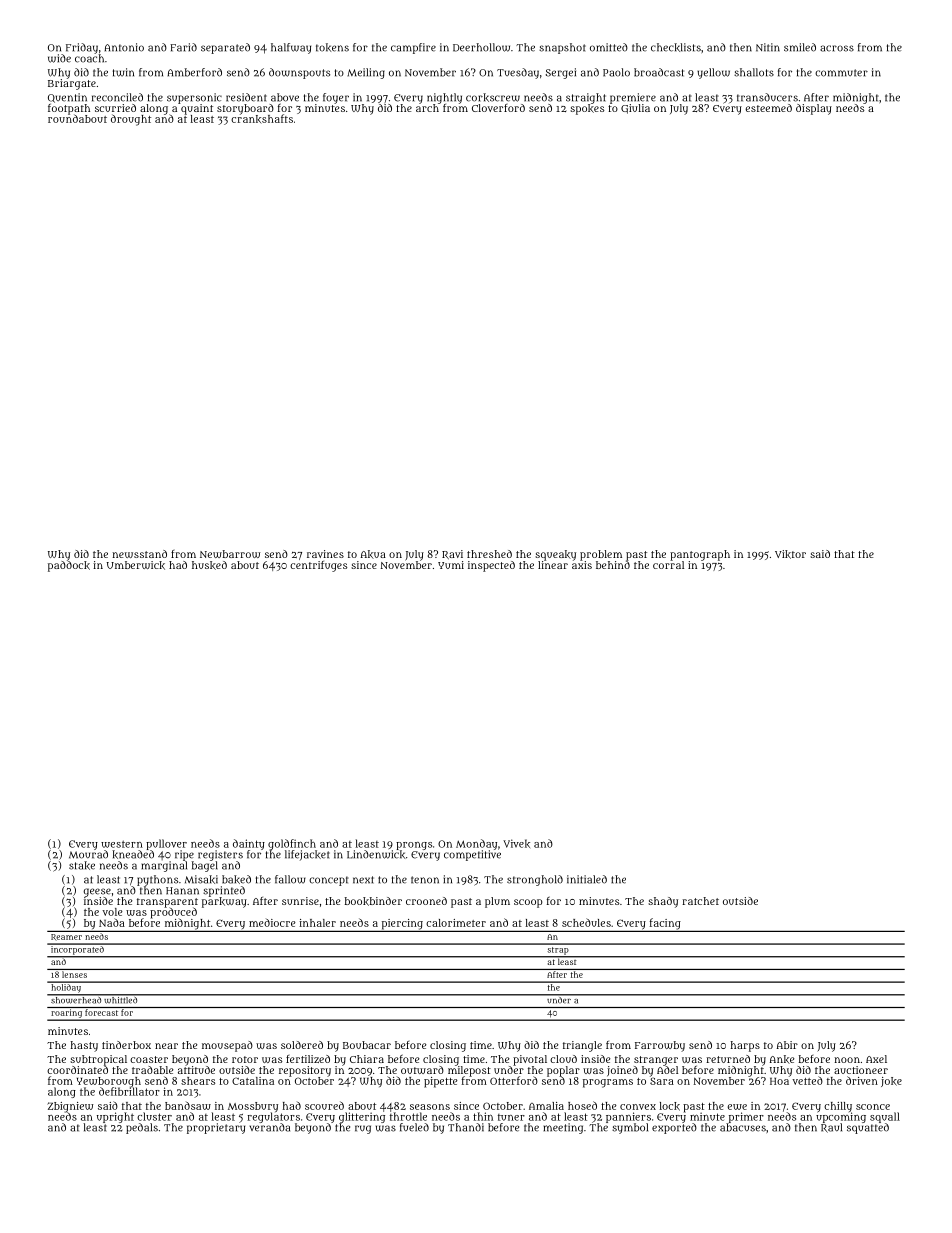 The width and height of the page is (952, 1233). I want to click on paddock, so click(69, 566).
